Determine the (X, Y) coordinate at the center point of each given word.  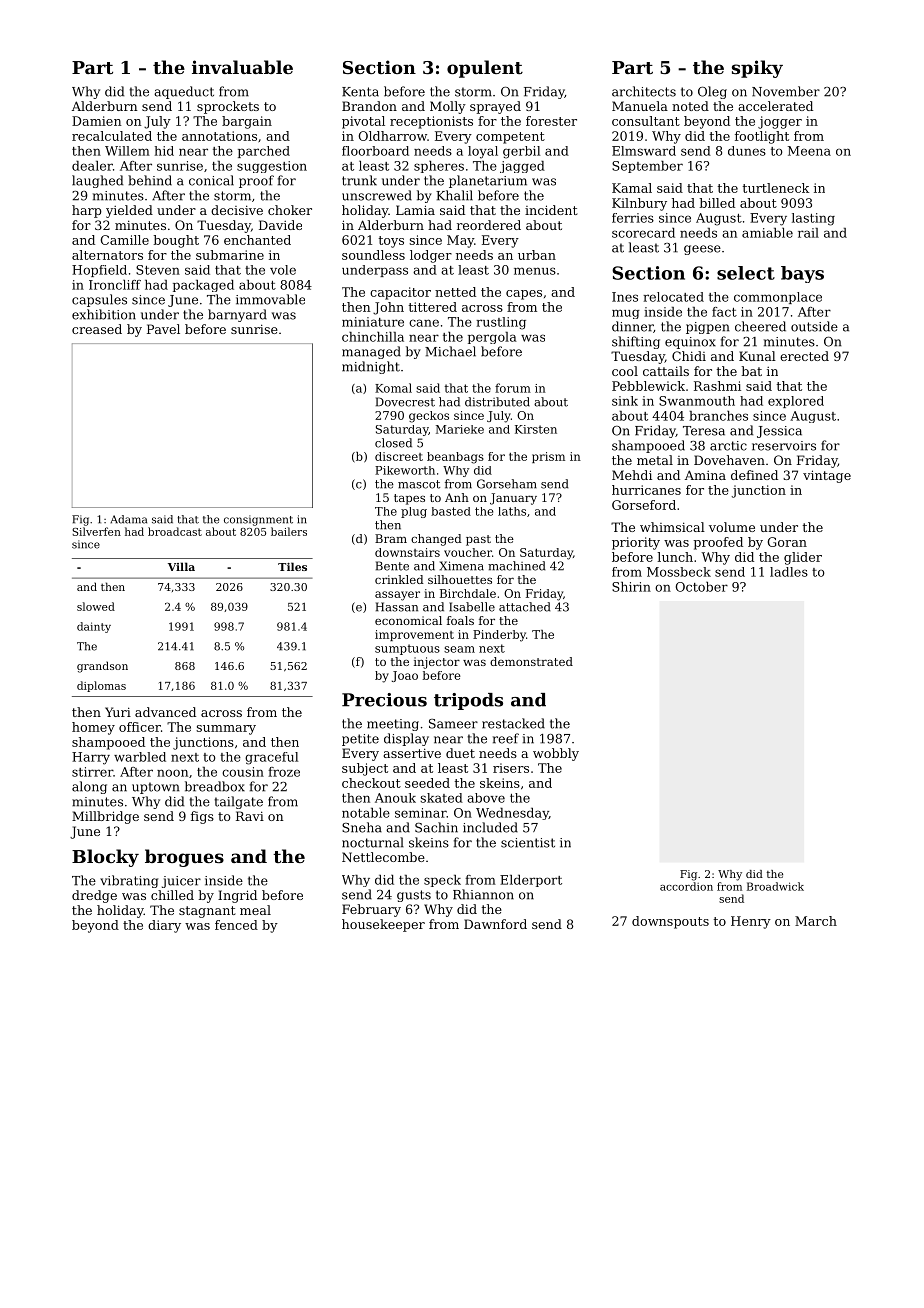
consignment (258, 520)
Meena (809, 151)
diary (164, 926)
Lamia (415, 210)
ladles (789, 572)
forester (551, 121)
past (478, 540)
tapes (409, 499)
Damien (97, 121)
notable (366, 813)
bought (176, 241)
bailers (289, 531)
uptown (156, 788)
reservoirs (784, 446)
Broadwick (775, 886)
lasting (813, 219)
